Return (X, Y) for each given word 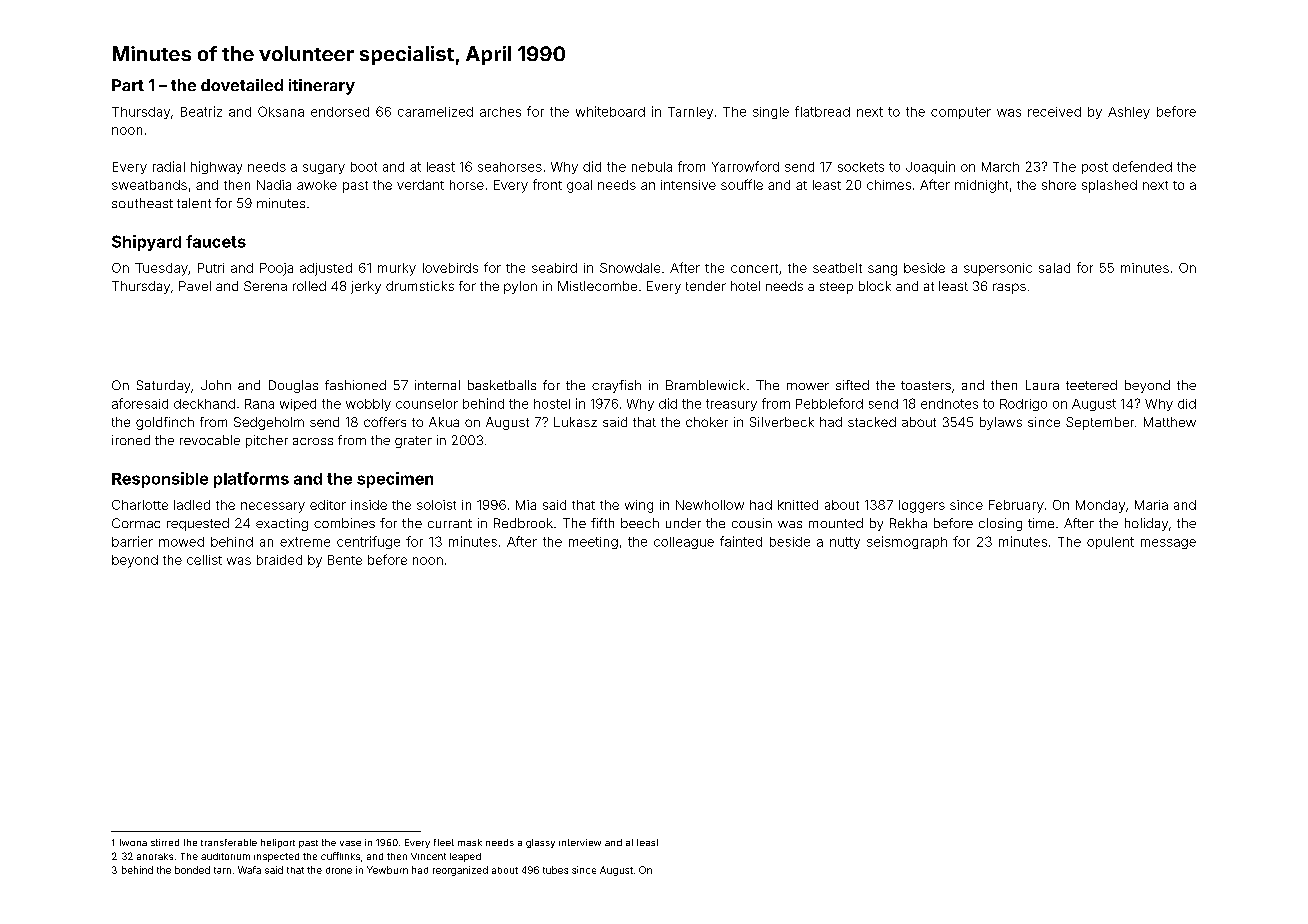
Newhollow (710, 505)
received (1054, 112)
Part (128, 85)
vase (350, 843)
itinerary (322, 87)
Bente (345, 560)
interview (580, 842)
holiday (1146, 524)
